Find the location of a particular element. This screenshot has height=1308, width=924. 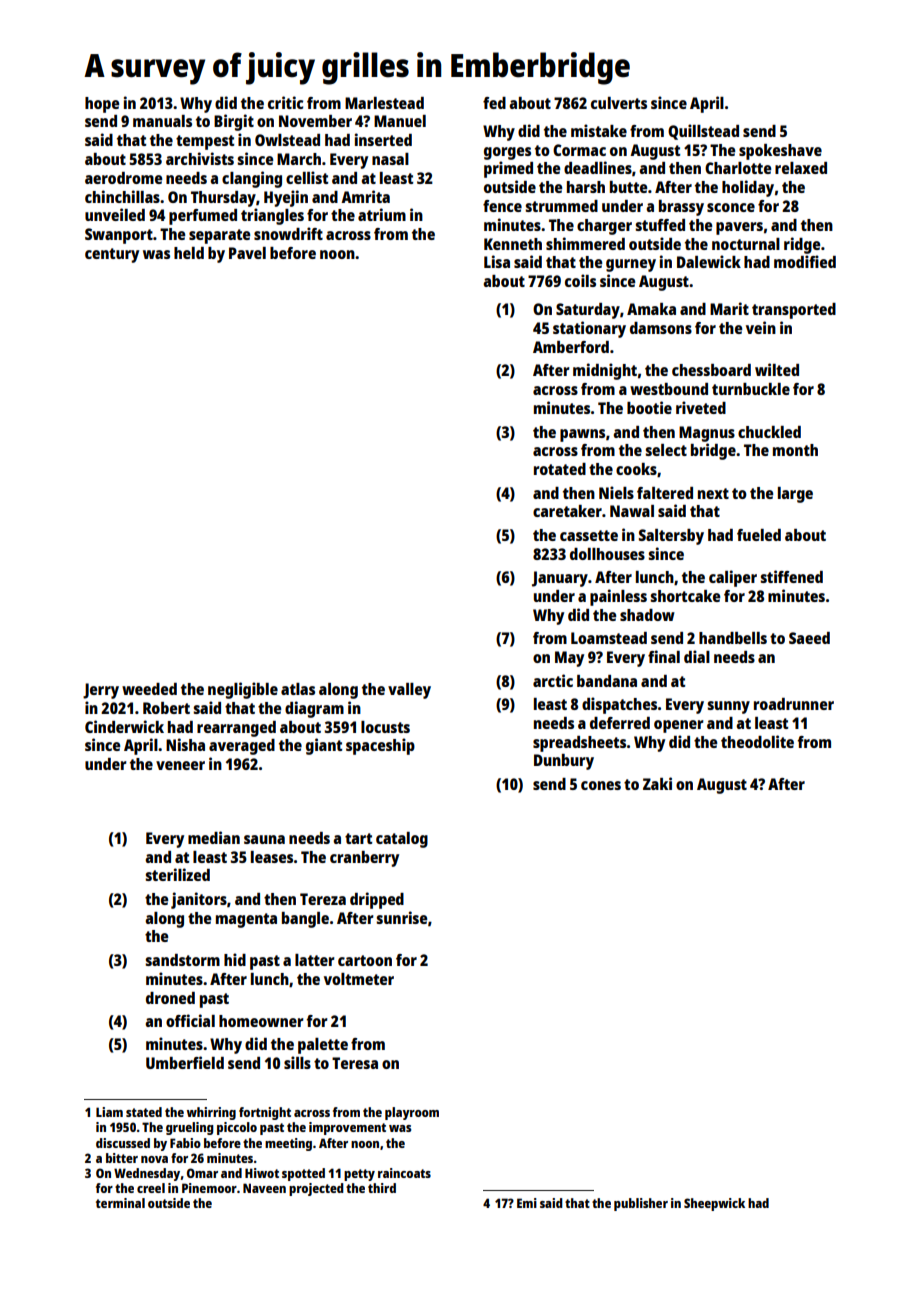

cones is located at coordinates (601, 785).
